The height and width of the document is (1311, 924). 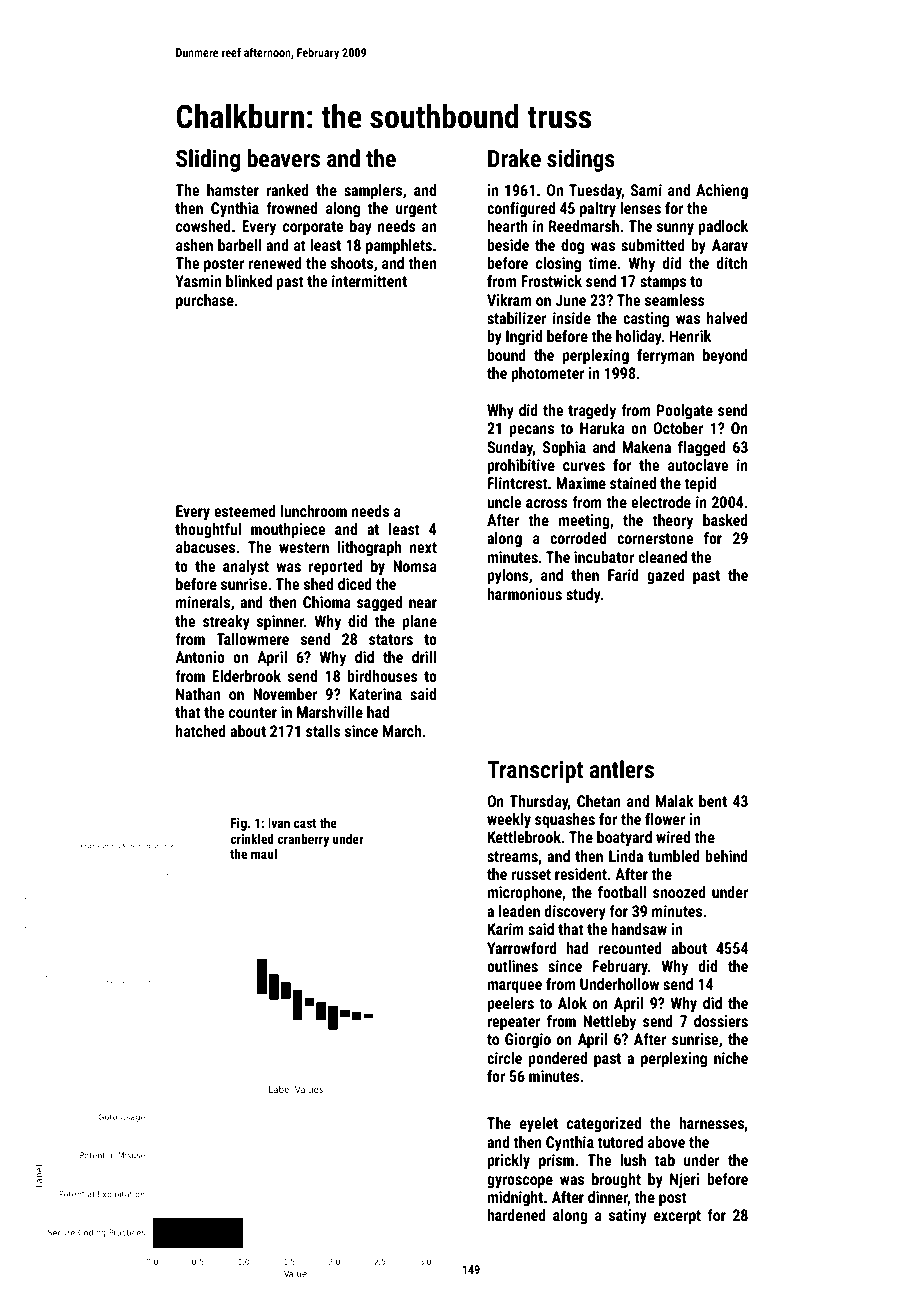 What do you see at coordinates (509, 820) in the document?
I see `weekly` at bounding box center [509, 820].
